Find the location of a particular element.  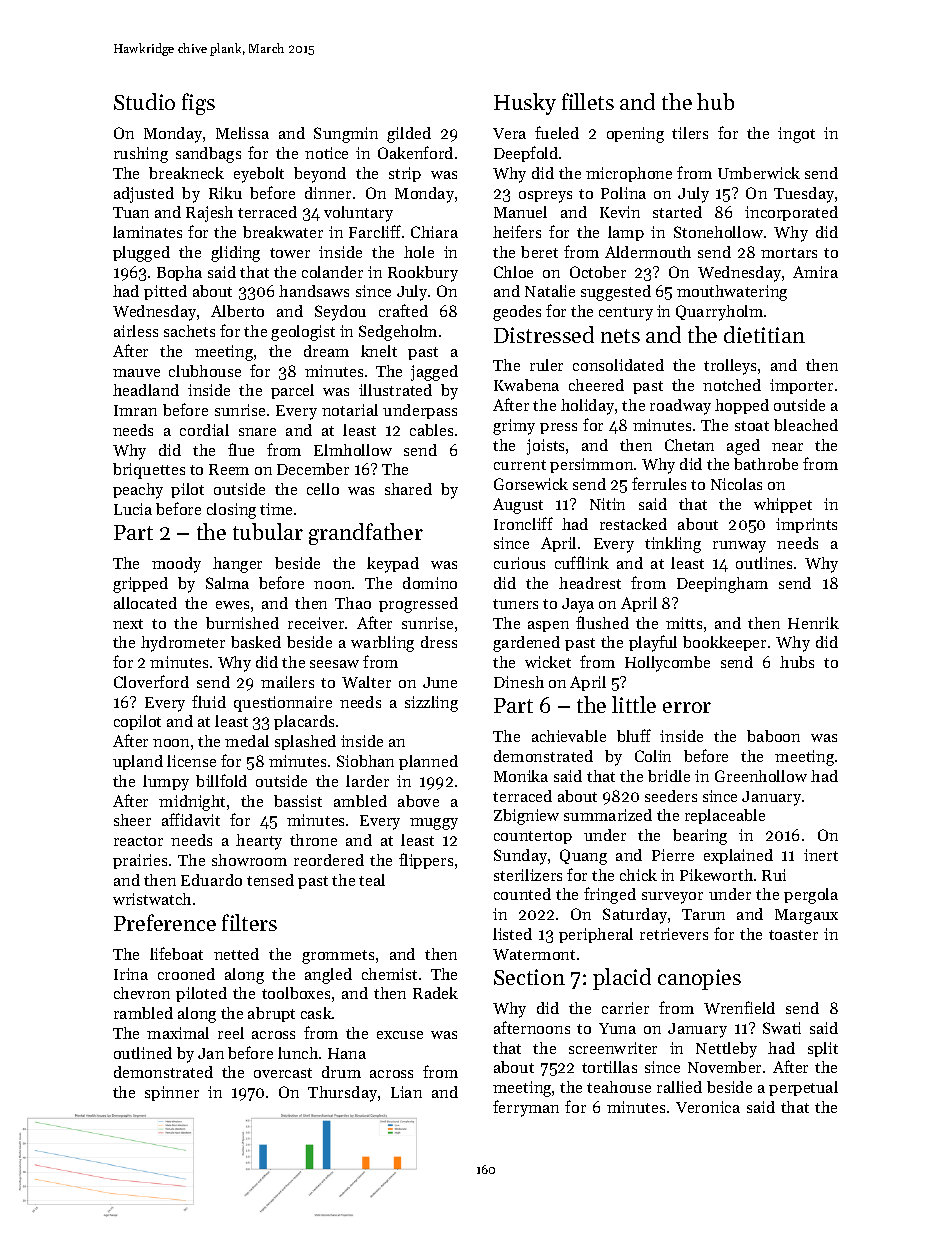

imprints is located at coordinates (806, 525).
